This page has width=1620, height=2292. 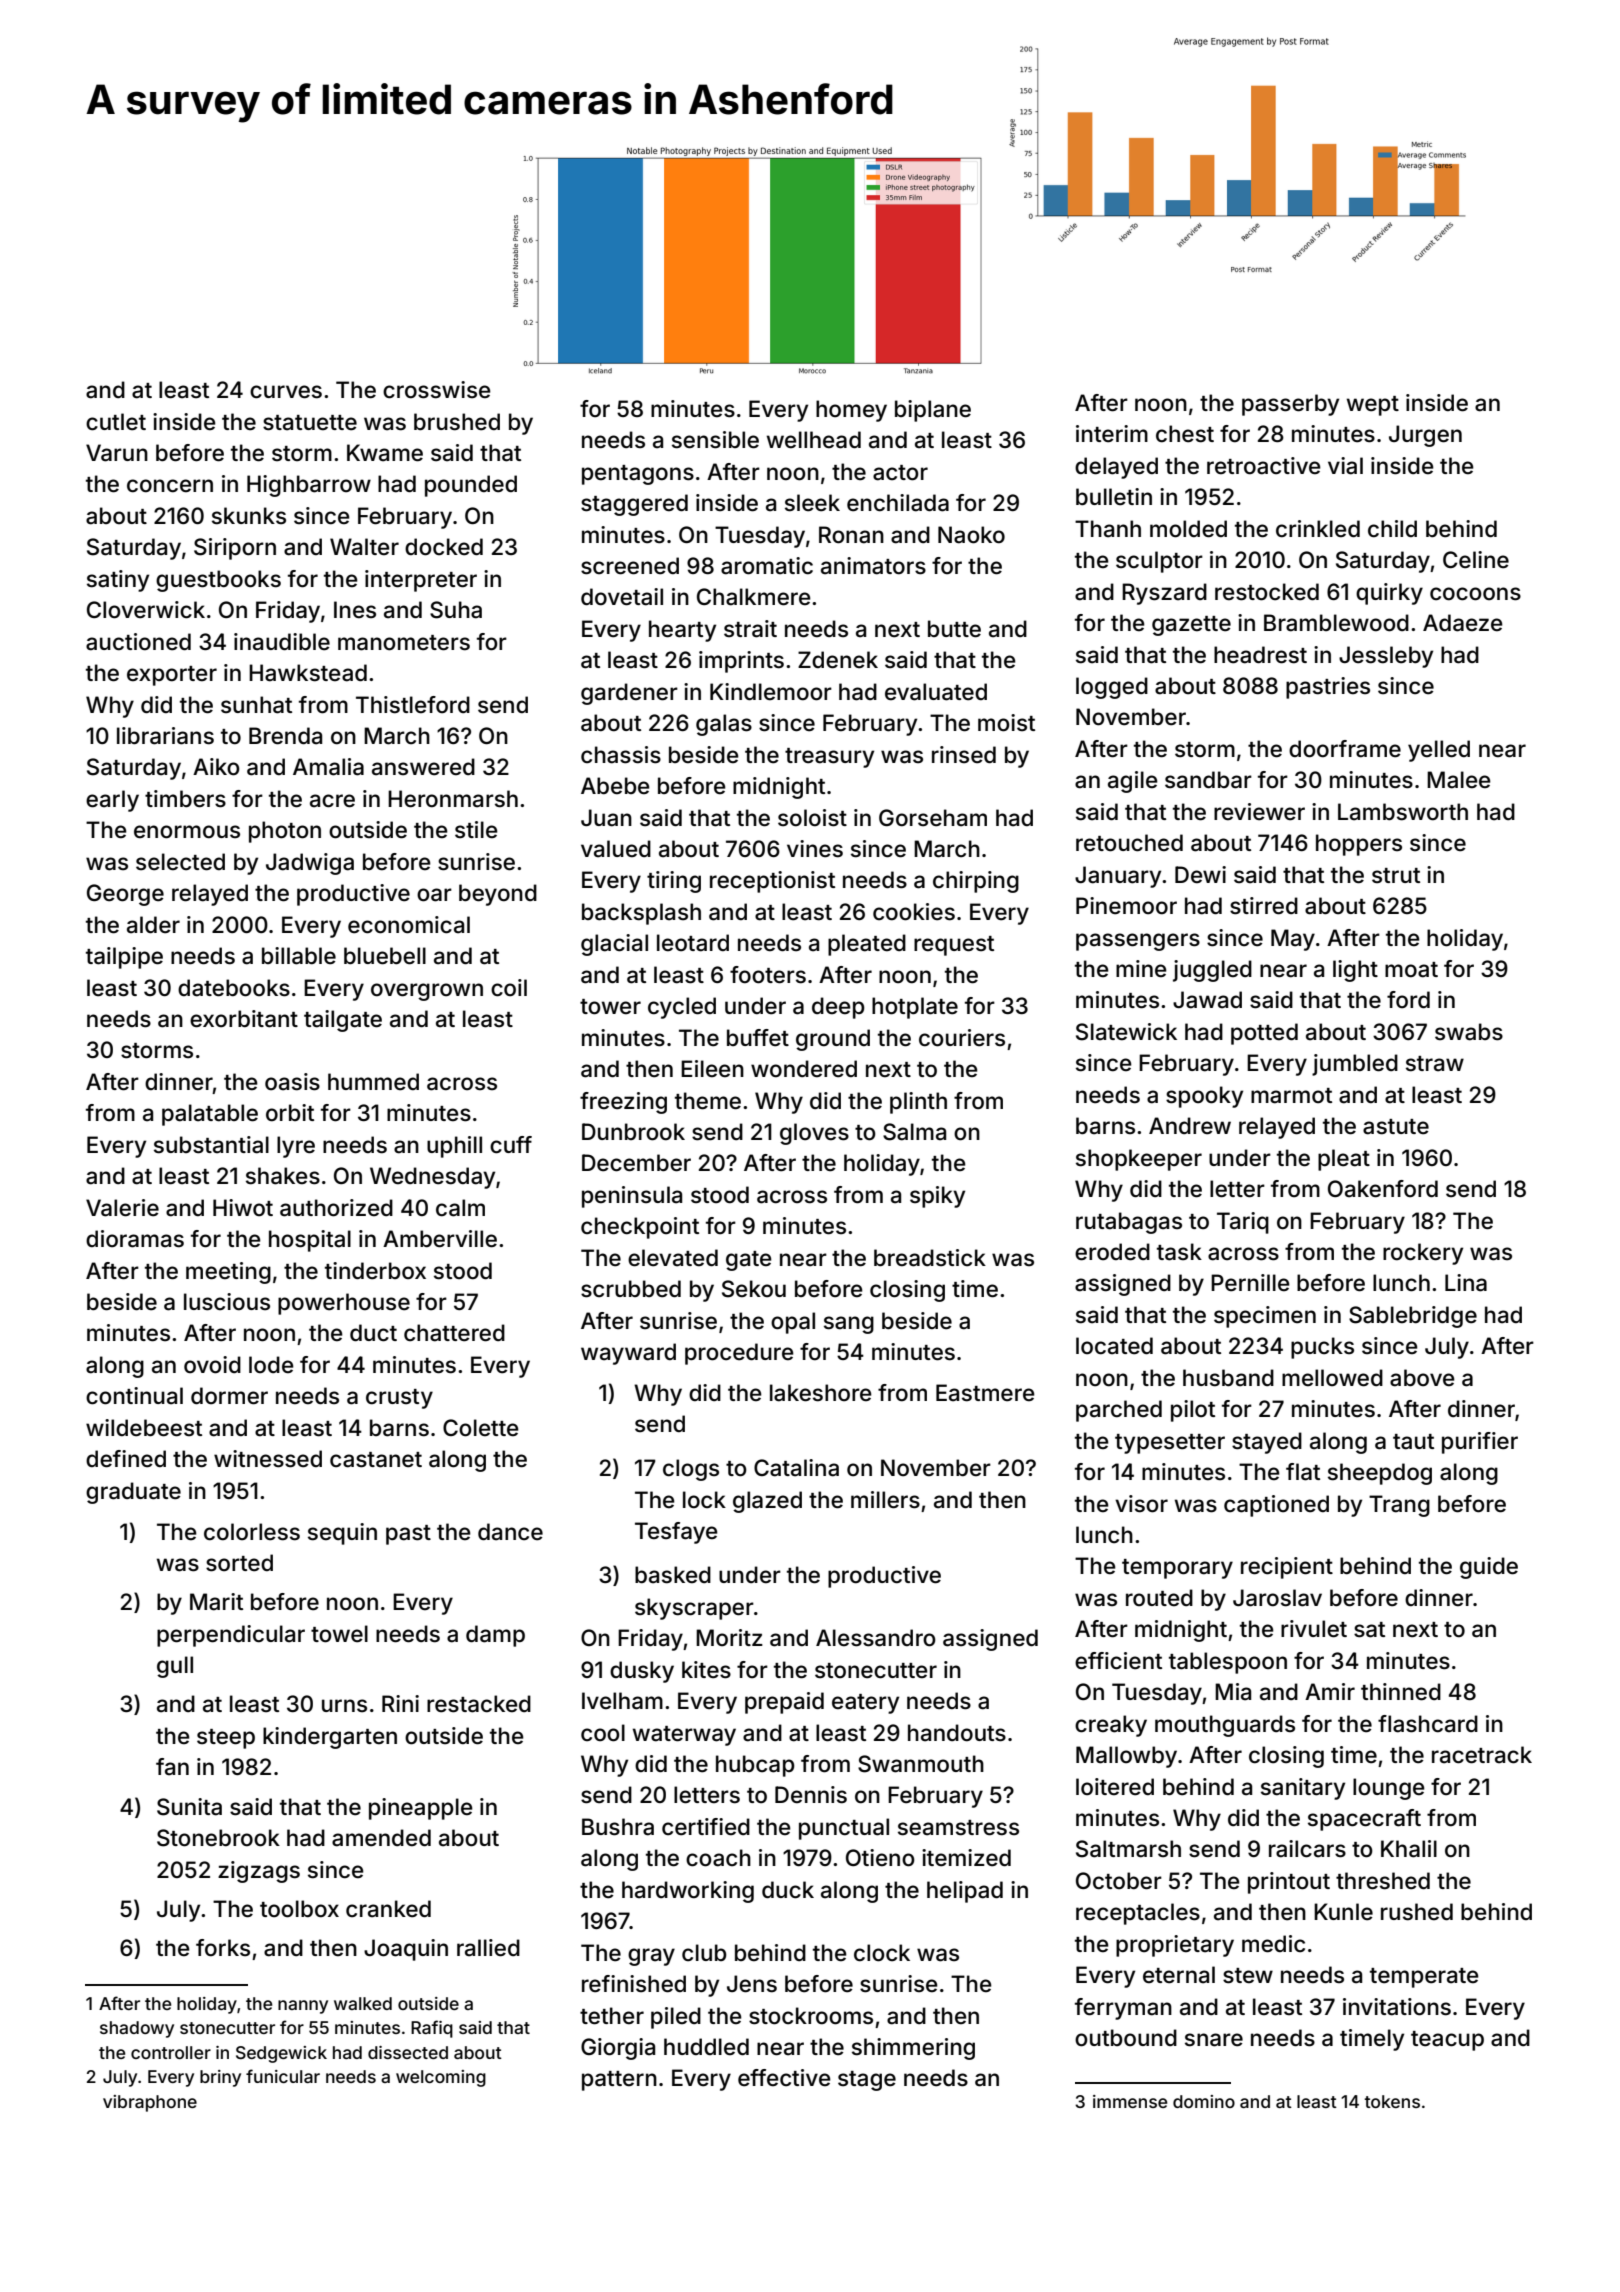 What do you see at coordinates (918, 1103) in the page?
I see `plinth` at bounding box center [918, 1103].
